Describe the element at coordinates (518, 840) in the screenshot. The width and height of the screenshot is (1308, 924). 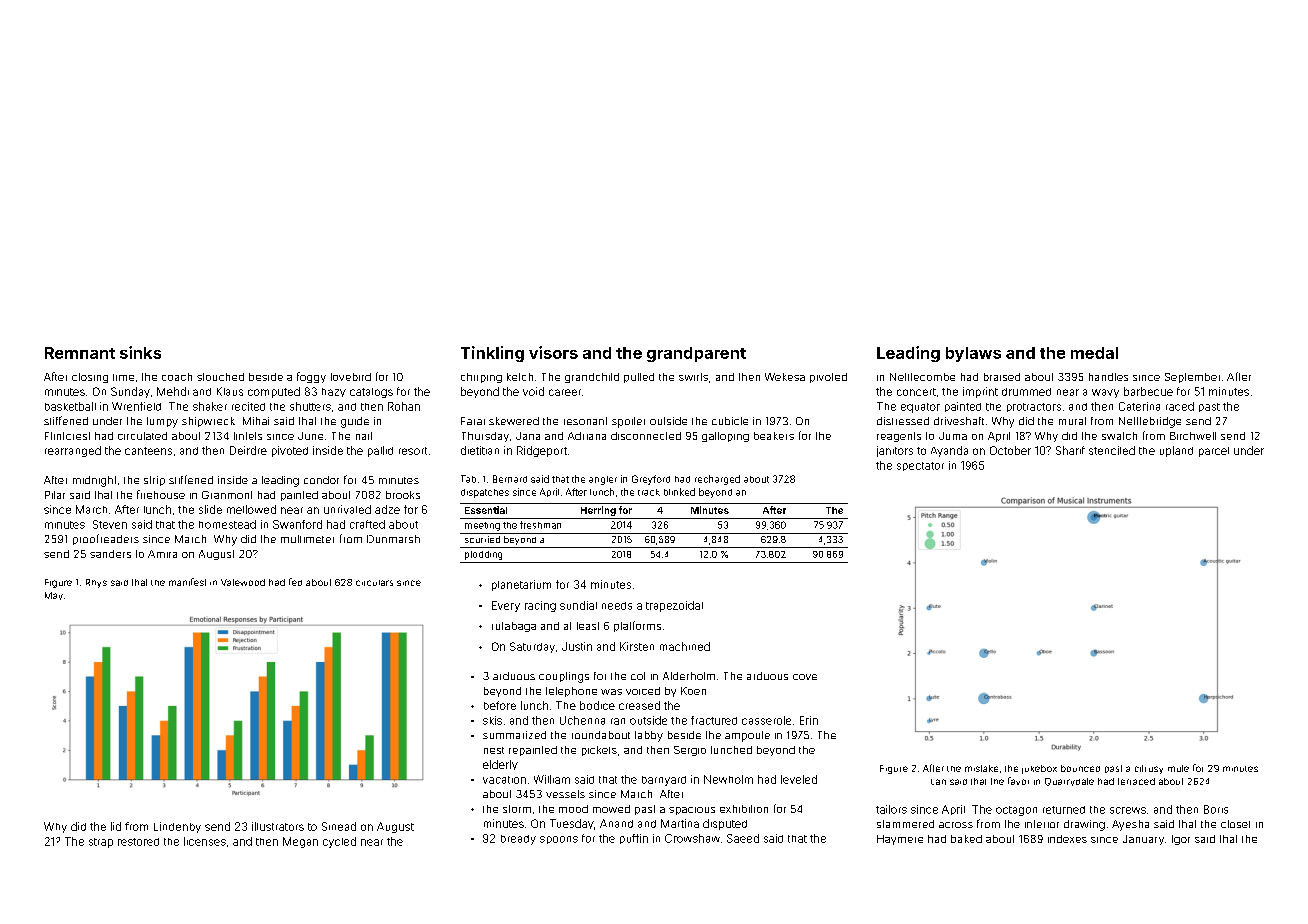
I see `bready` at that location.
